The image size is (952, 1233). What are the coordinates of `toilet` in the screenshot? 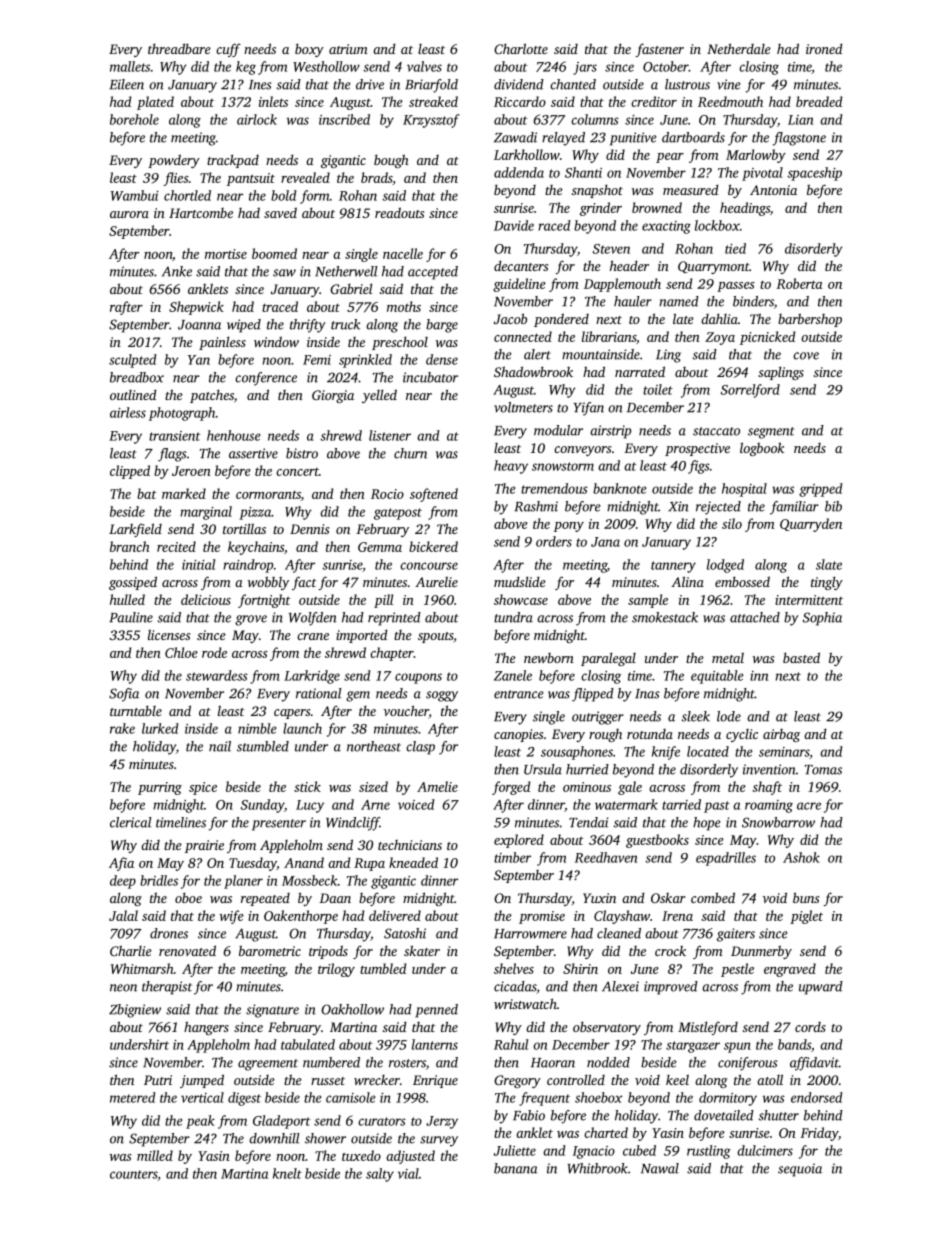 It's located at (658, 389).
